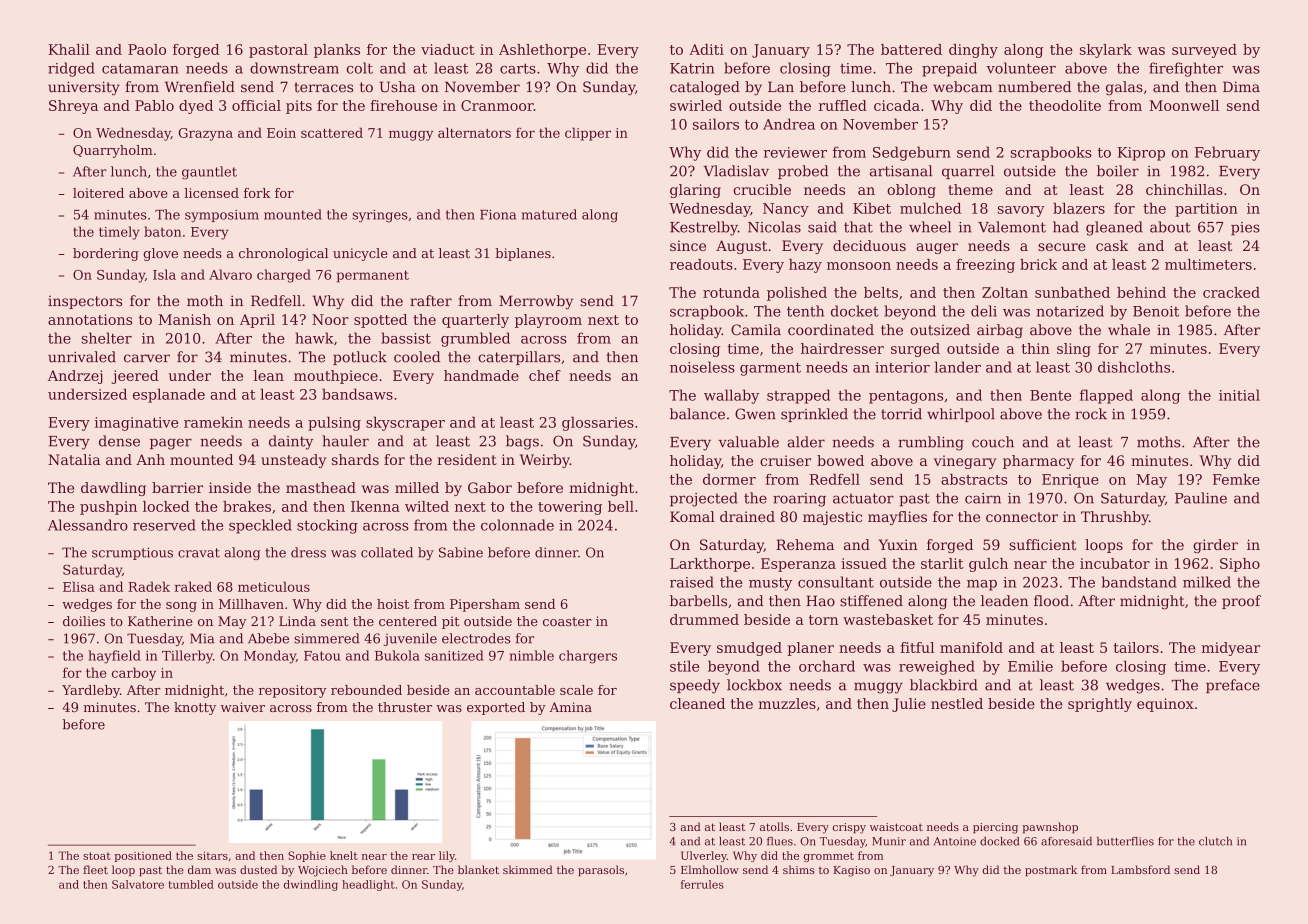  What do you see at coordinates (360, 358) in the image?
I see `potluck` at bounding box center [360, 358].
